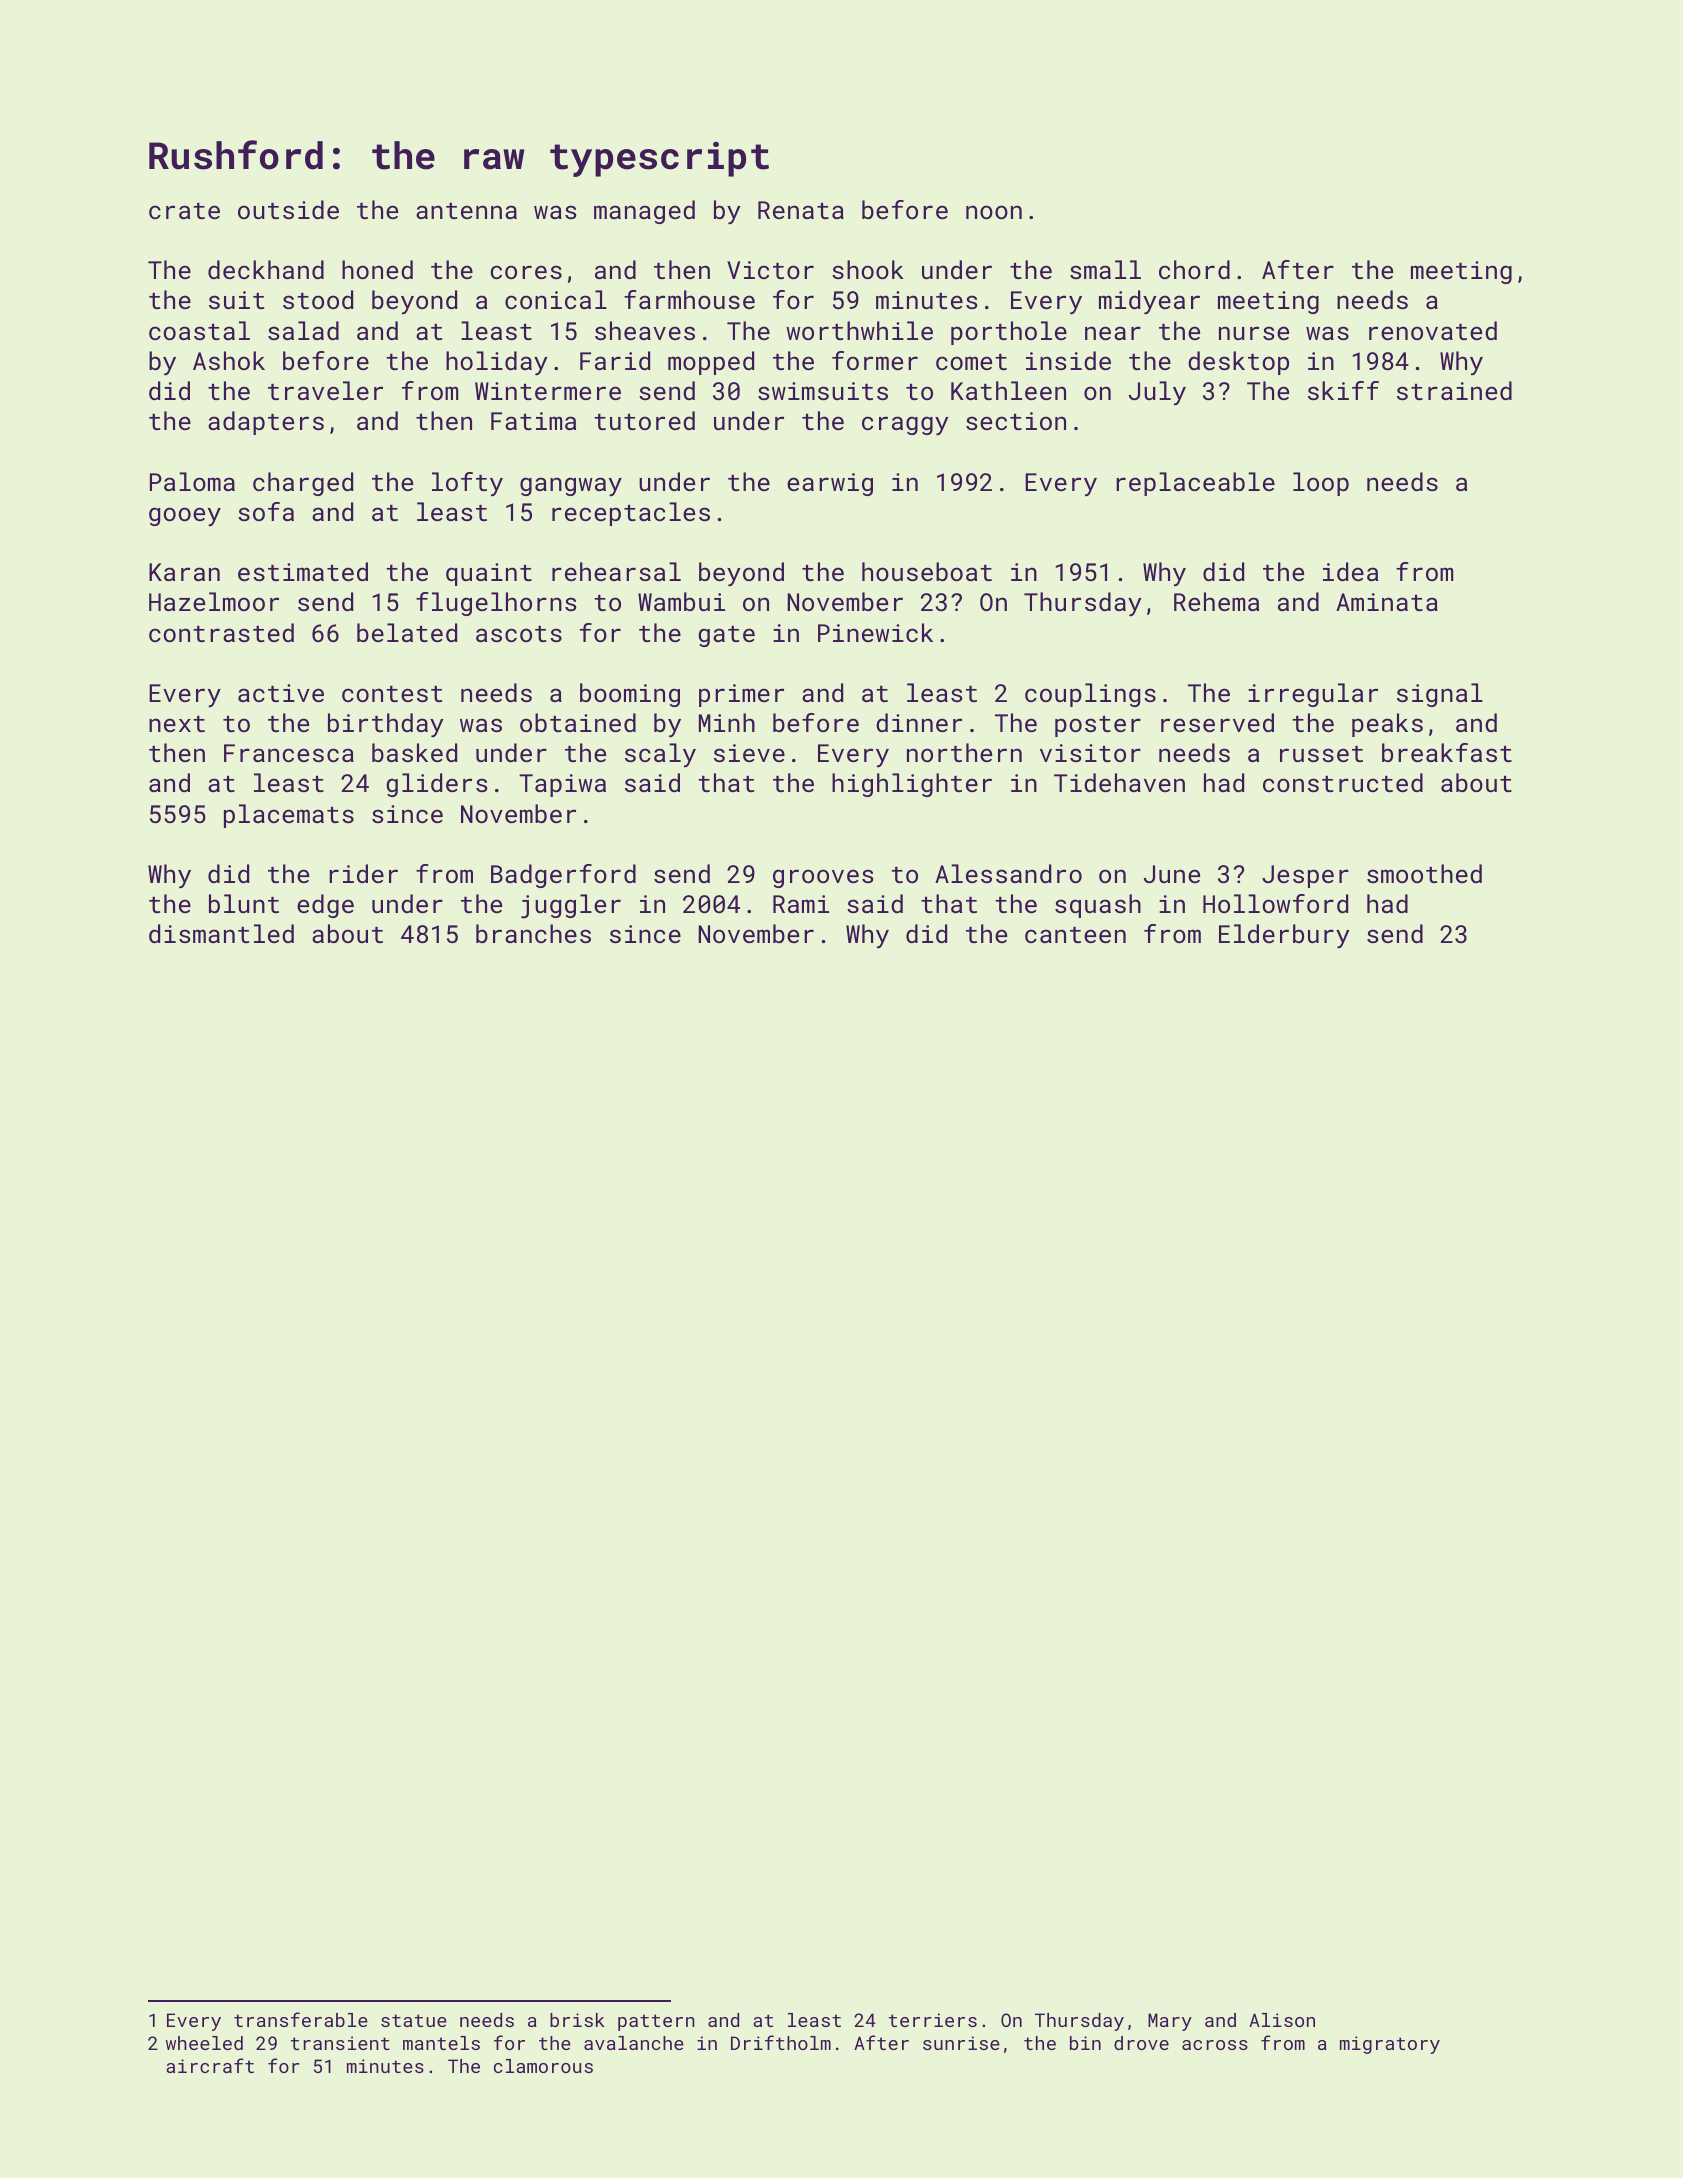 The height and width of the document is (2178, 1683). What do you see at coordinates (801, 904) in the document?
I see `Rami` at bounding box center [801, 904].
